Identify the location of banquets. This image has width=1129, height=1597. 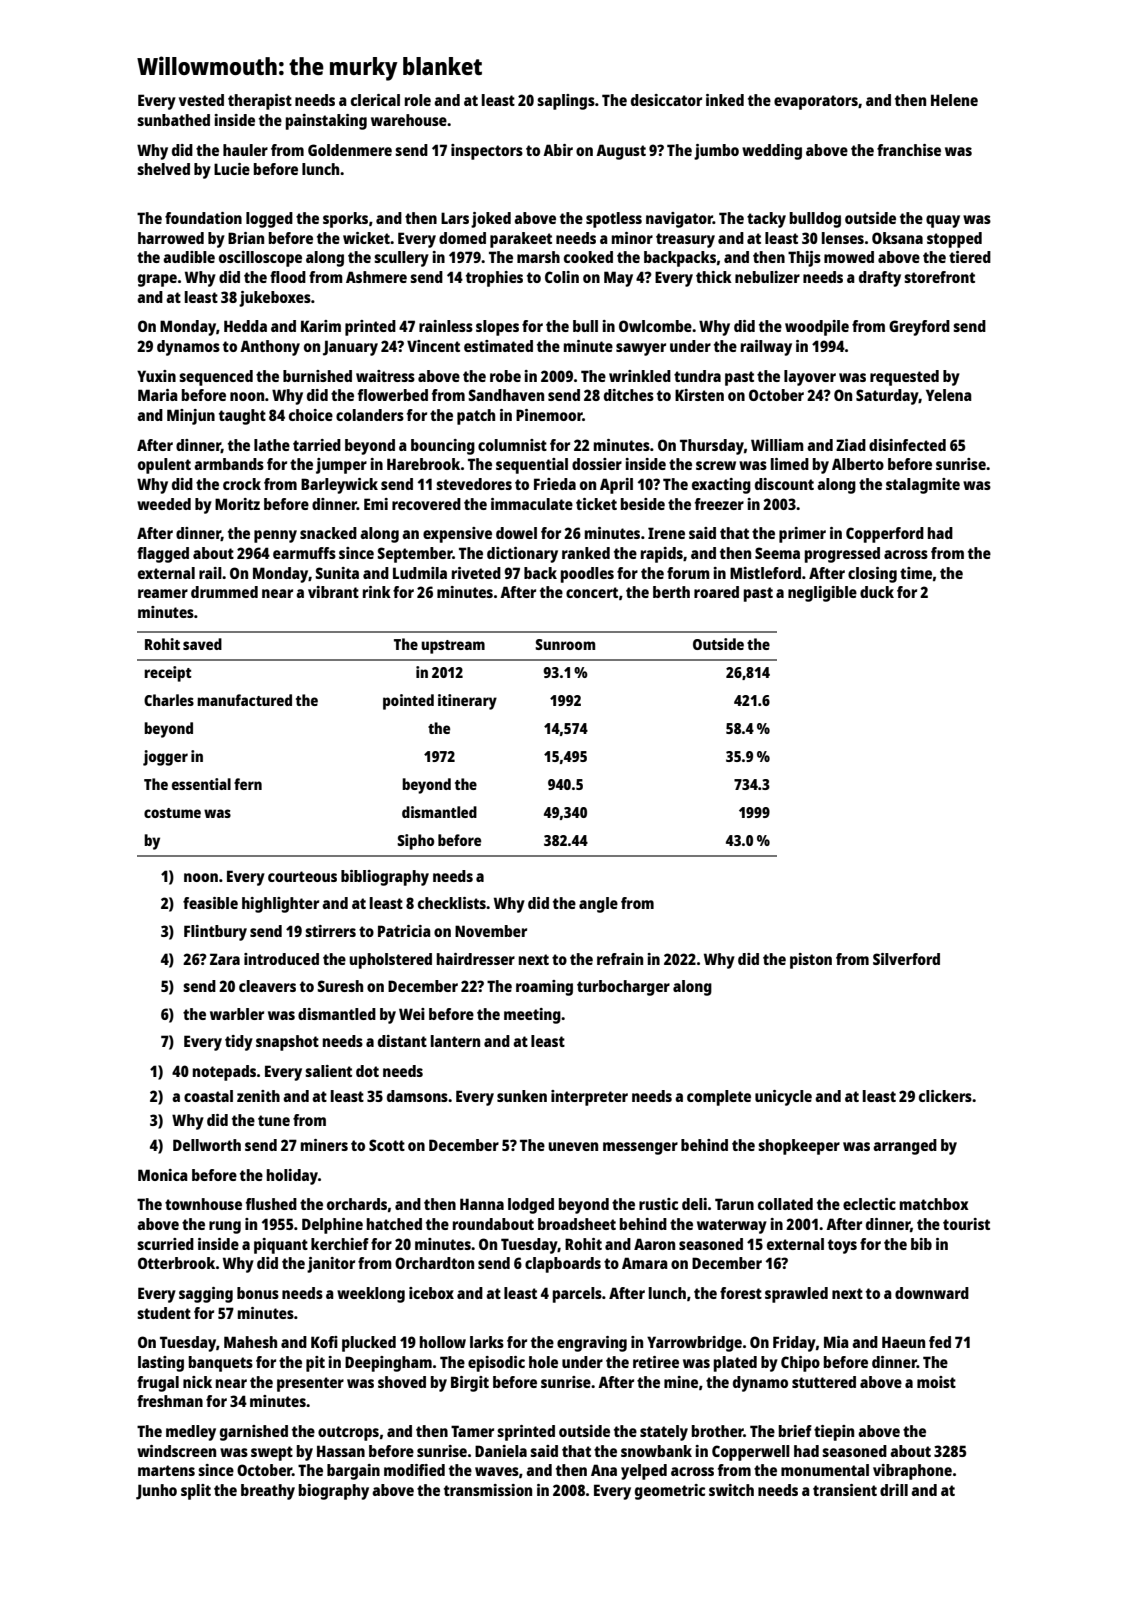
(221, 1364).
